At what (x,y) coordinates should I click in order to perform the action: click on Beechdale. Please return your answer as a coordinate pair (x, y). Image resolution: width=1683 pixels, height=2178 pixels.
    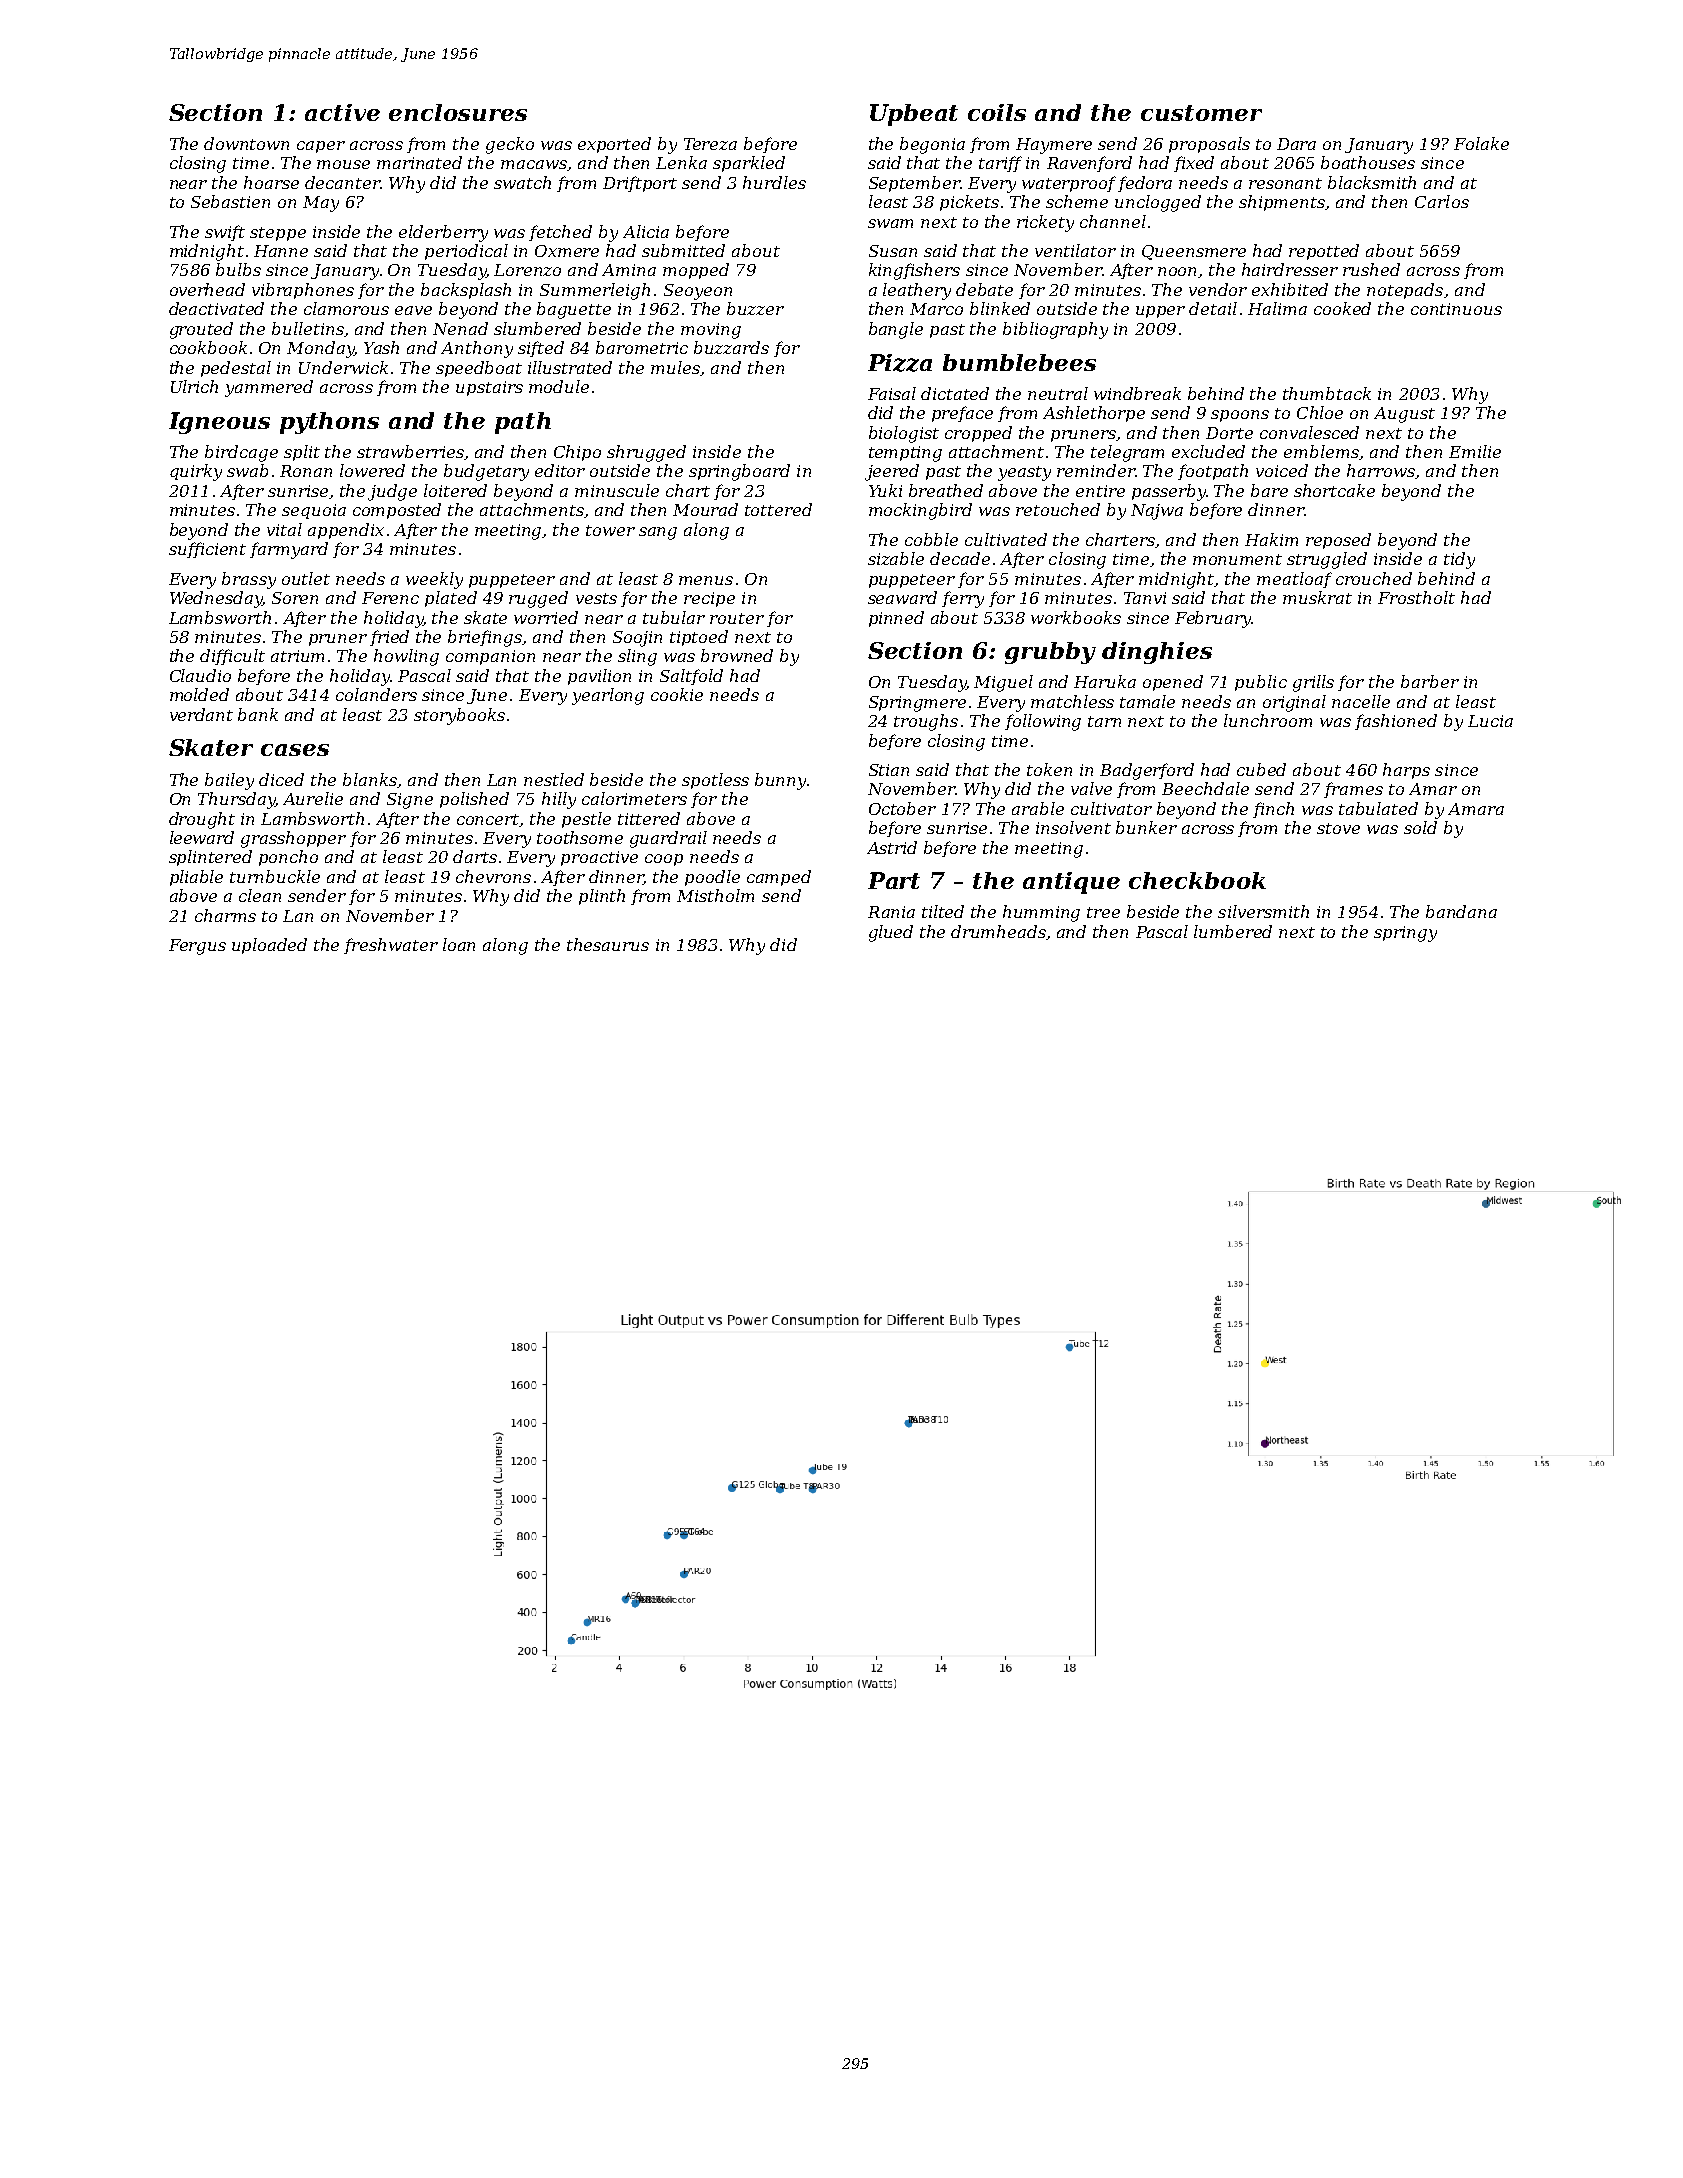
    Looking at the image, I should click on (1205, 788).
